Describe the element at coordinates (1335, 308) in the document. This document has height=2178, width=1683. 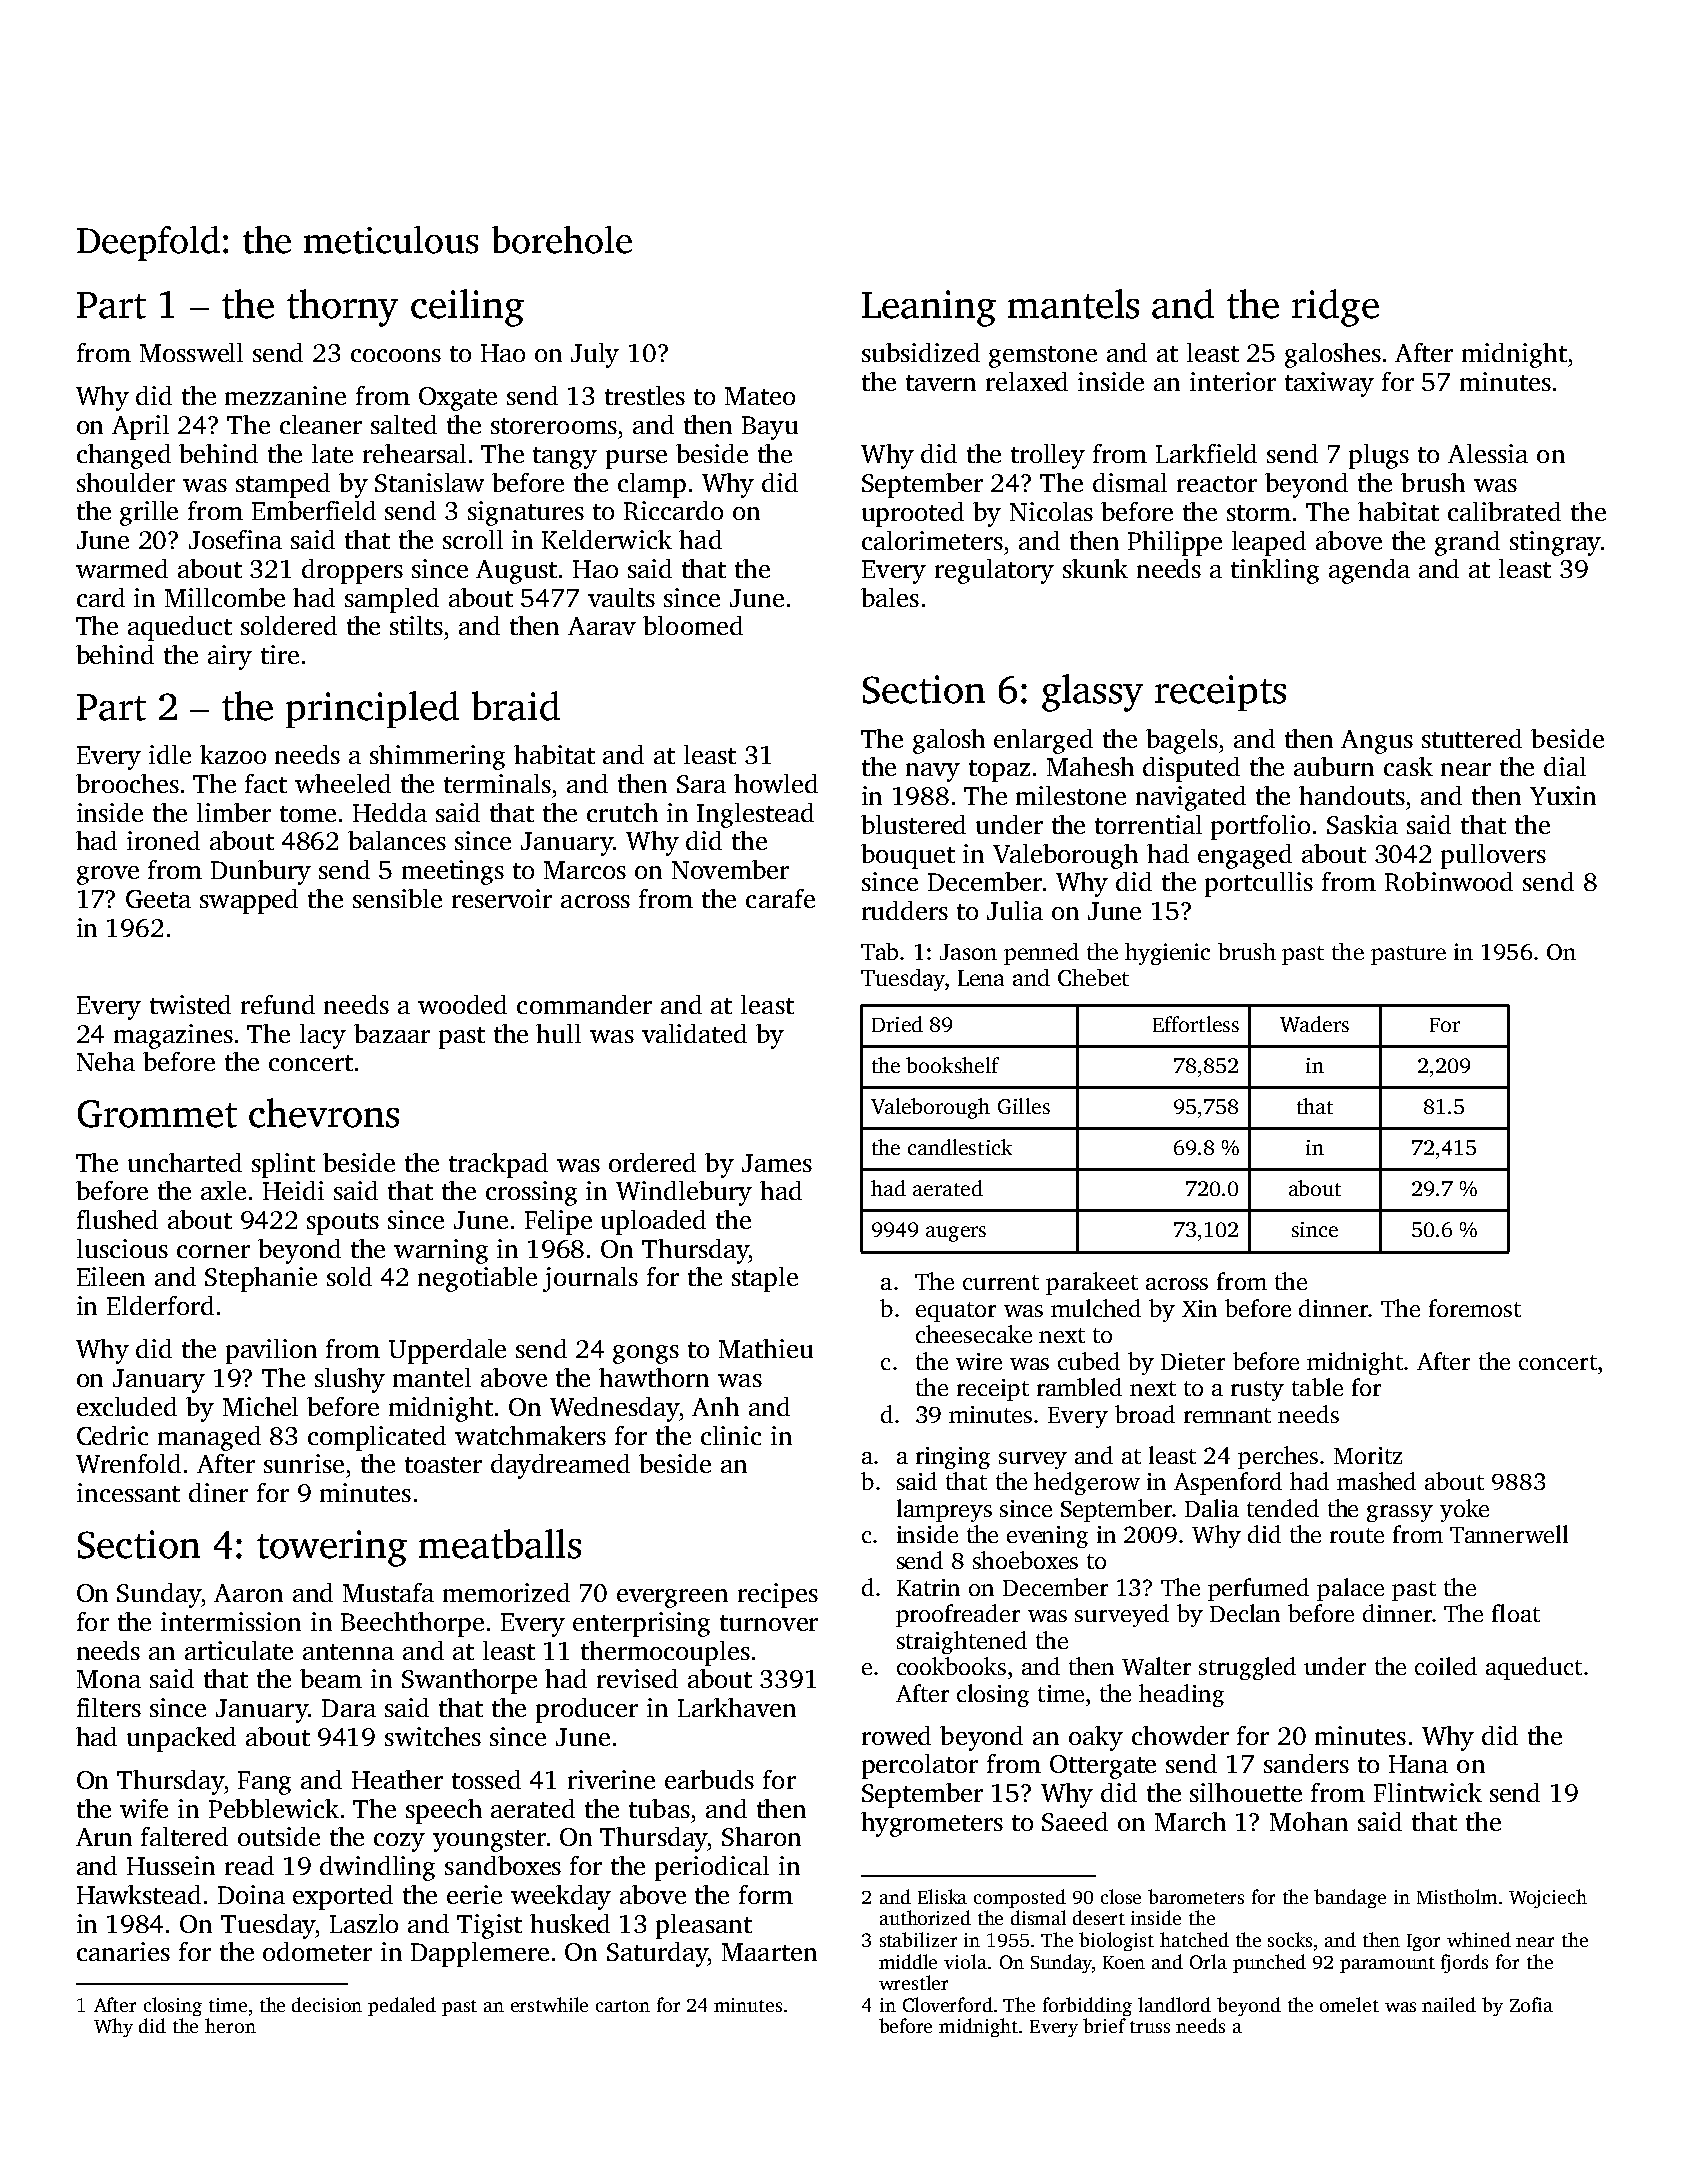
I see `ridge` at that location.
